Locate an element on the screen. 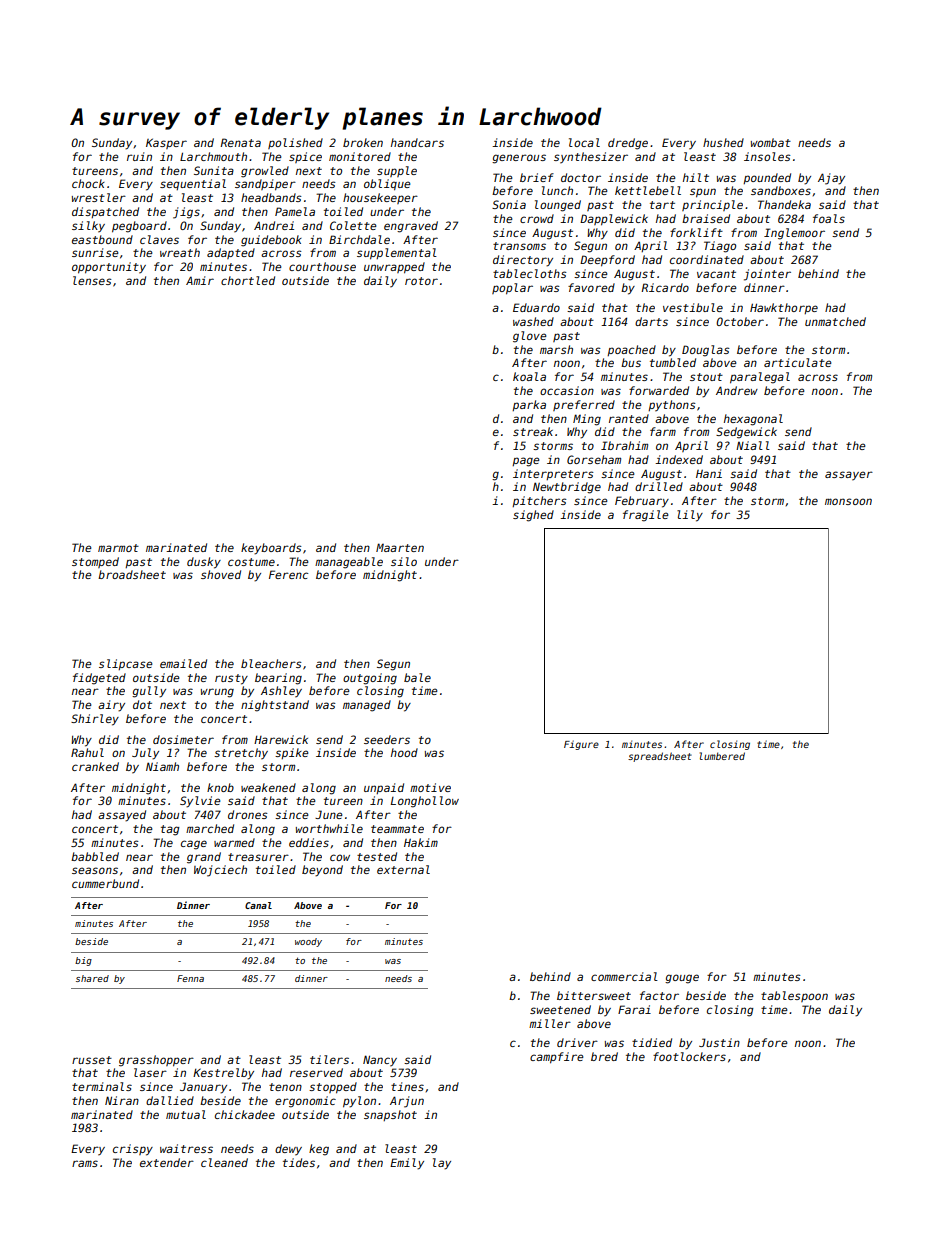 The image size is (952, 1233). chortled is located at coordinates (248, 280).
